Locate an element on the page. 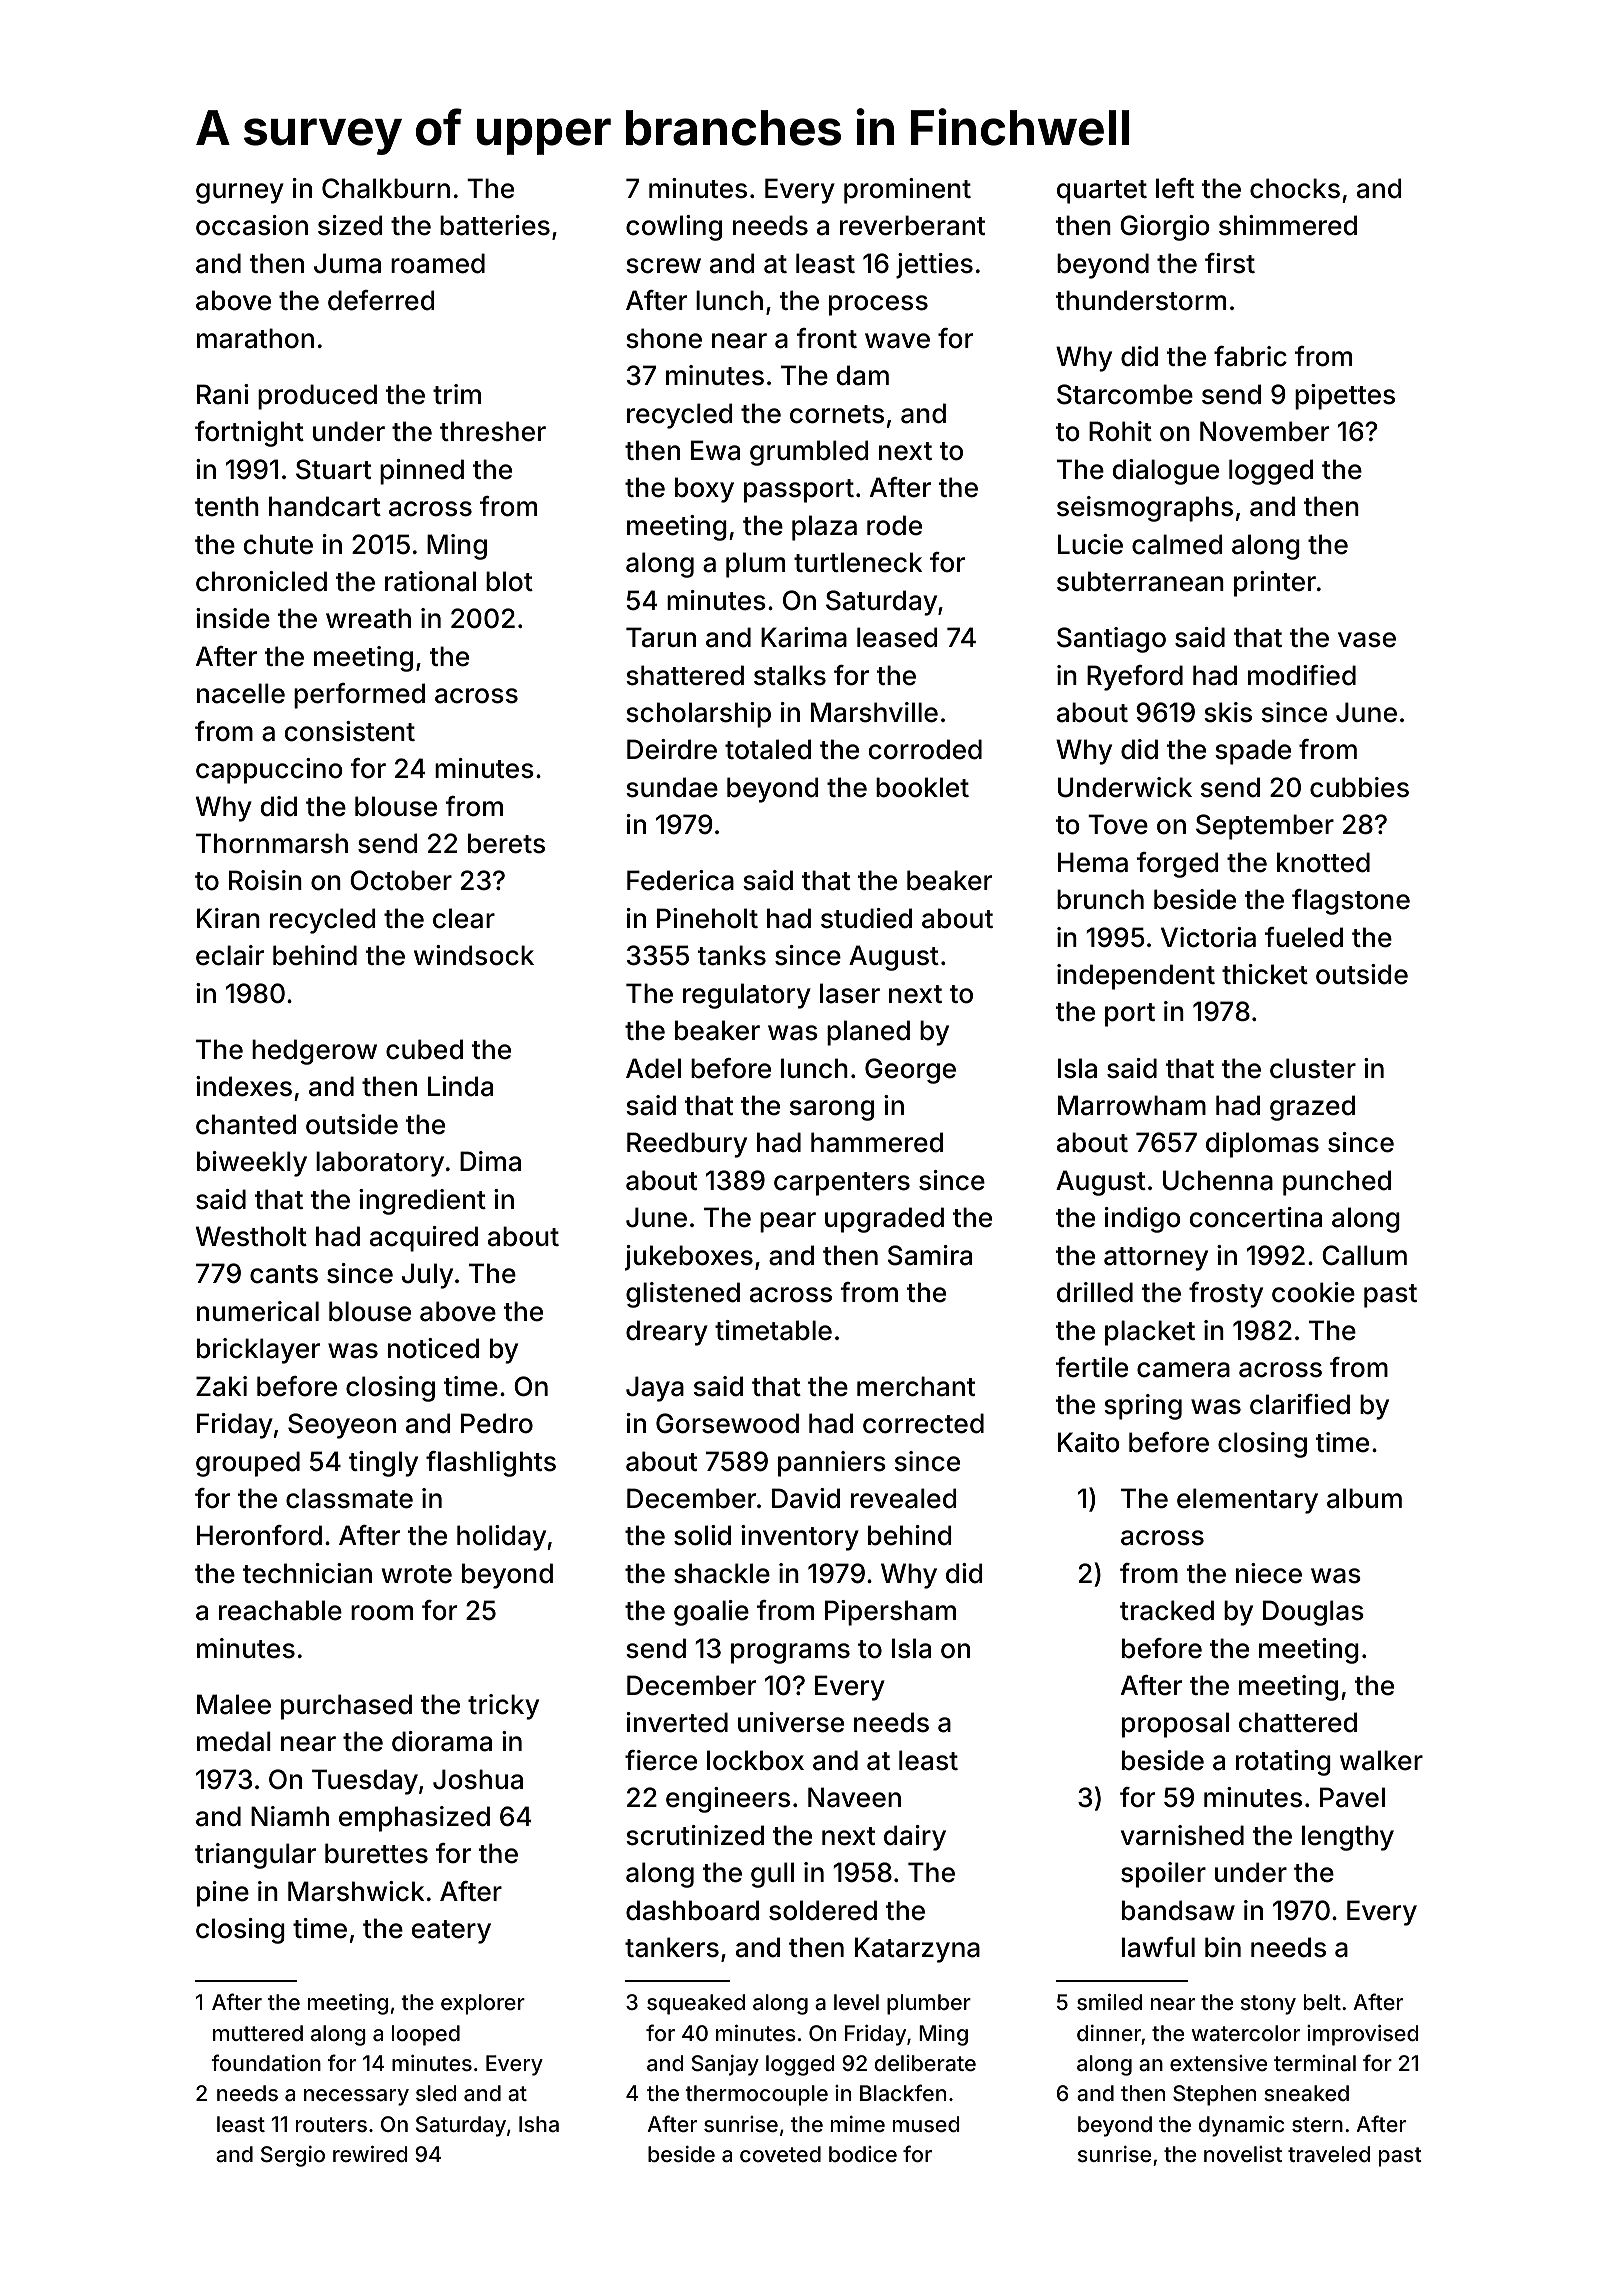 The width and height of the page is (1620, 2292). chocks is located at coordinates (1295, 188).
